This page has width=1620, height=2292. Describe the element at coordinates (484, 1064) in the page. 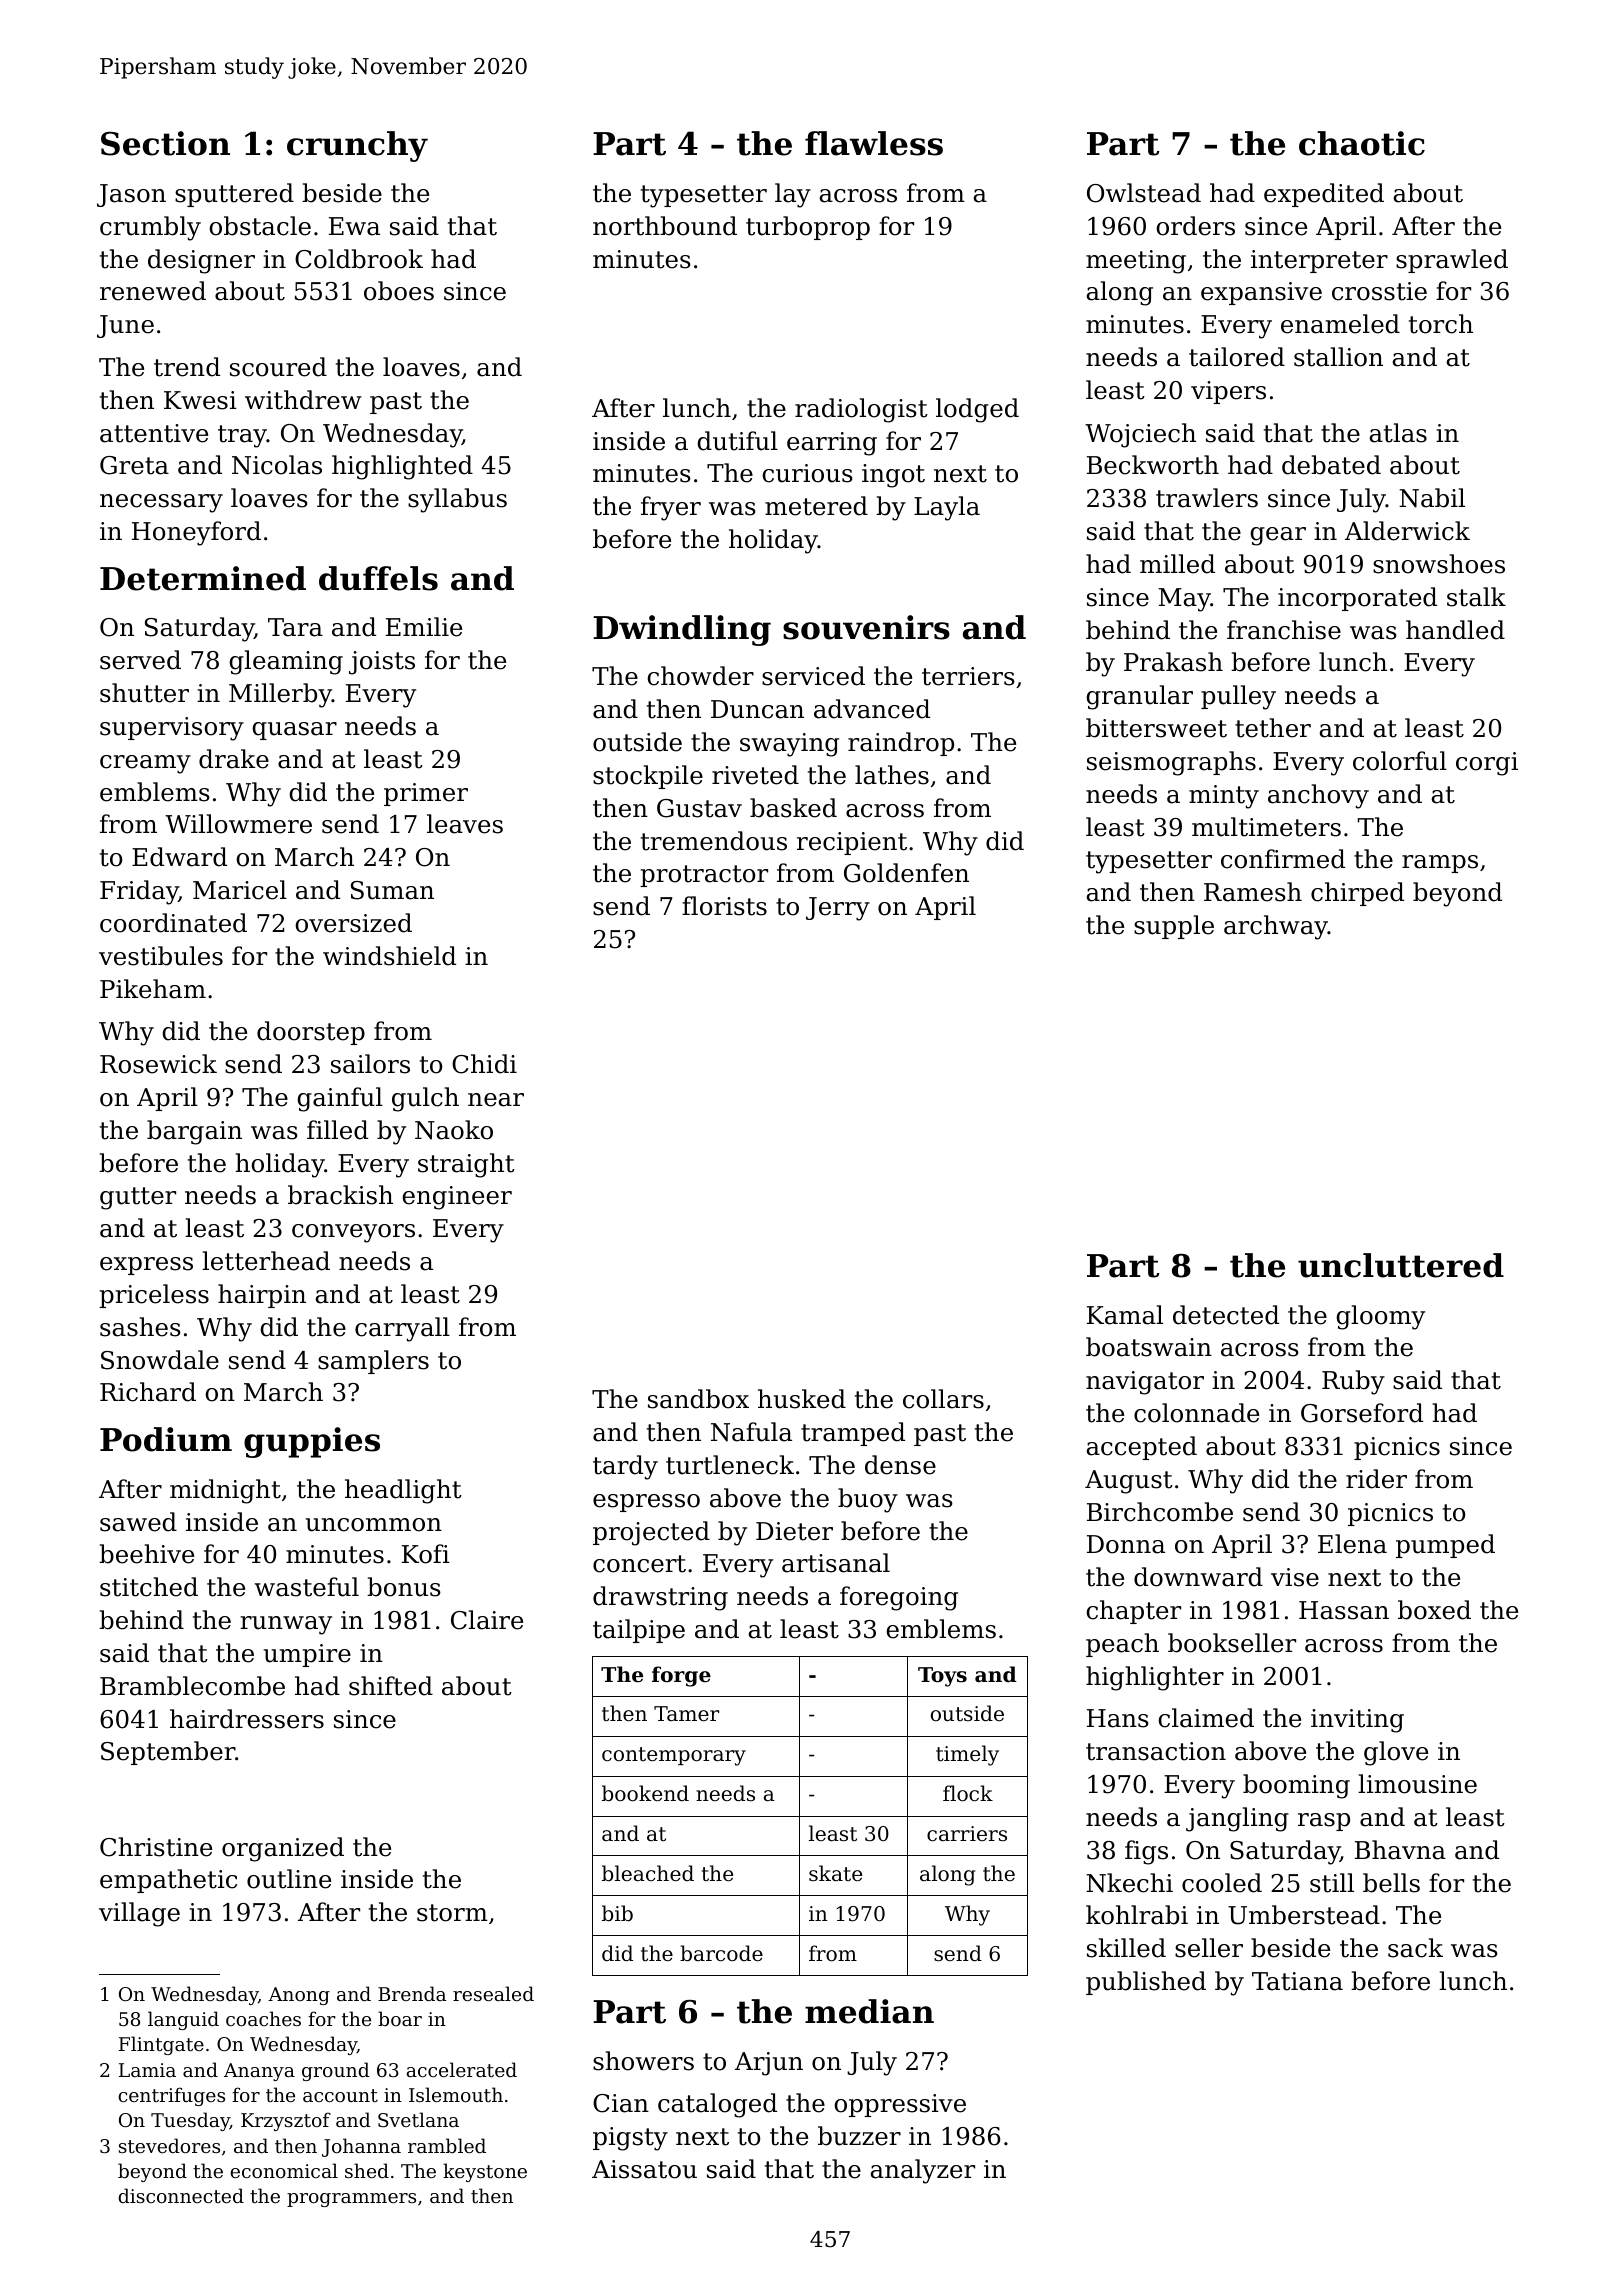

I see `Chidi` at that location.
